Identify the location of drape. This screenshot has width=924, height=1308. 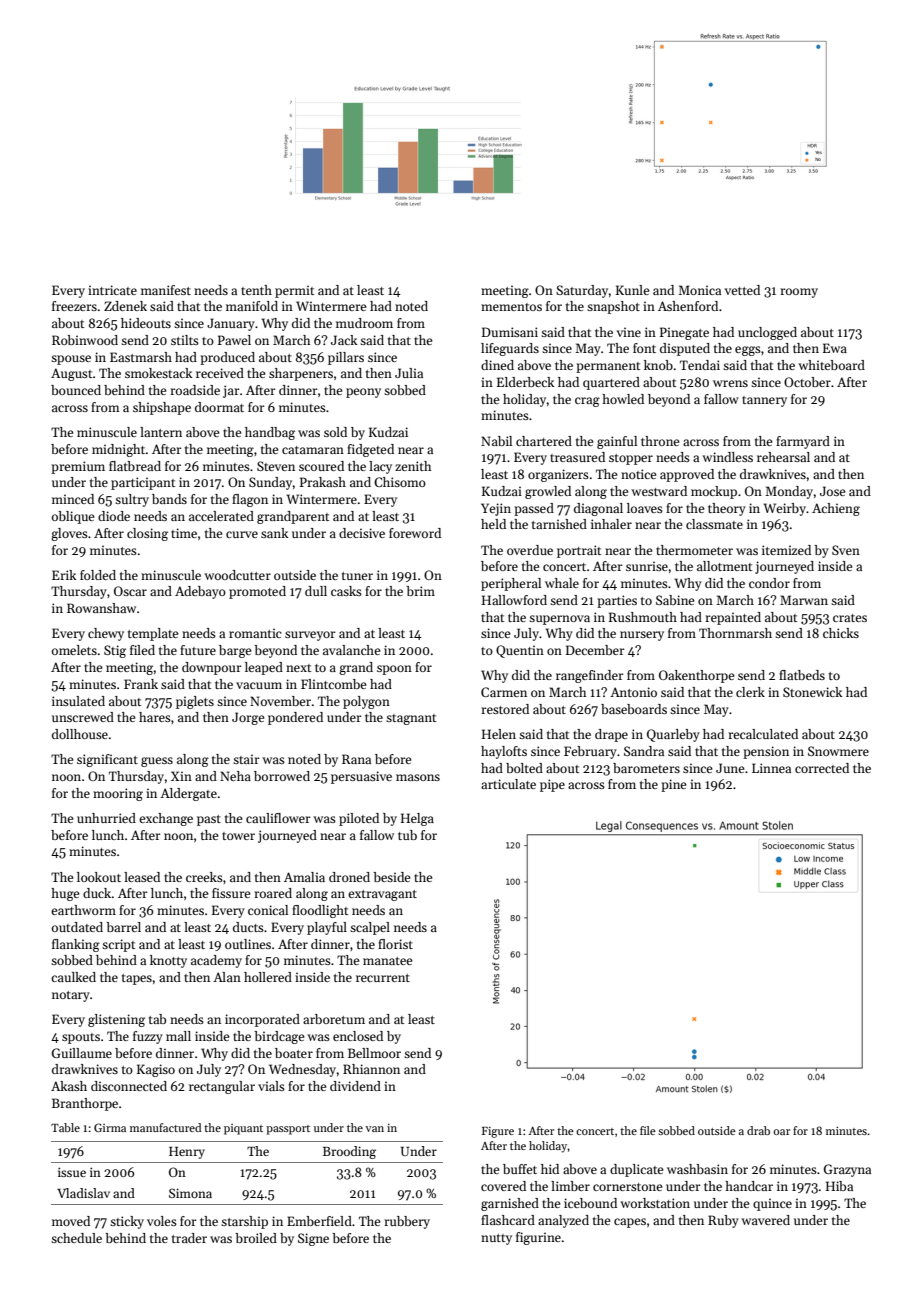
(611, 735).
